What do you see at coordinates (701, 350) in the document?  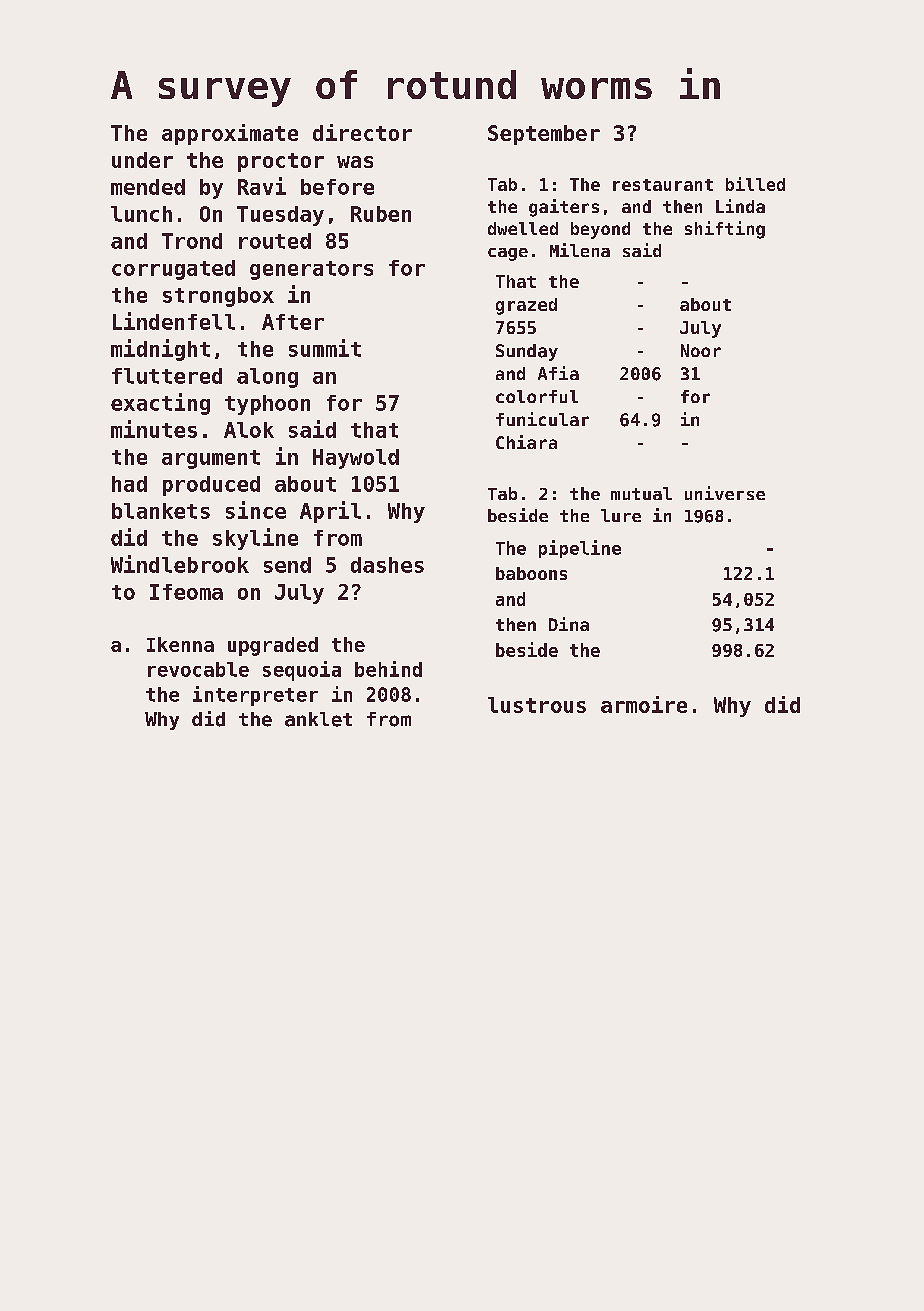 I see `Noor` at bounding box center [701, 350].
